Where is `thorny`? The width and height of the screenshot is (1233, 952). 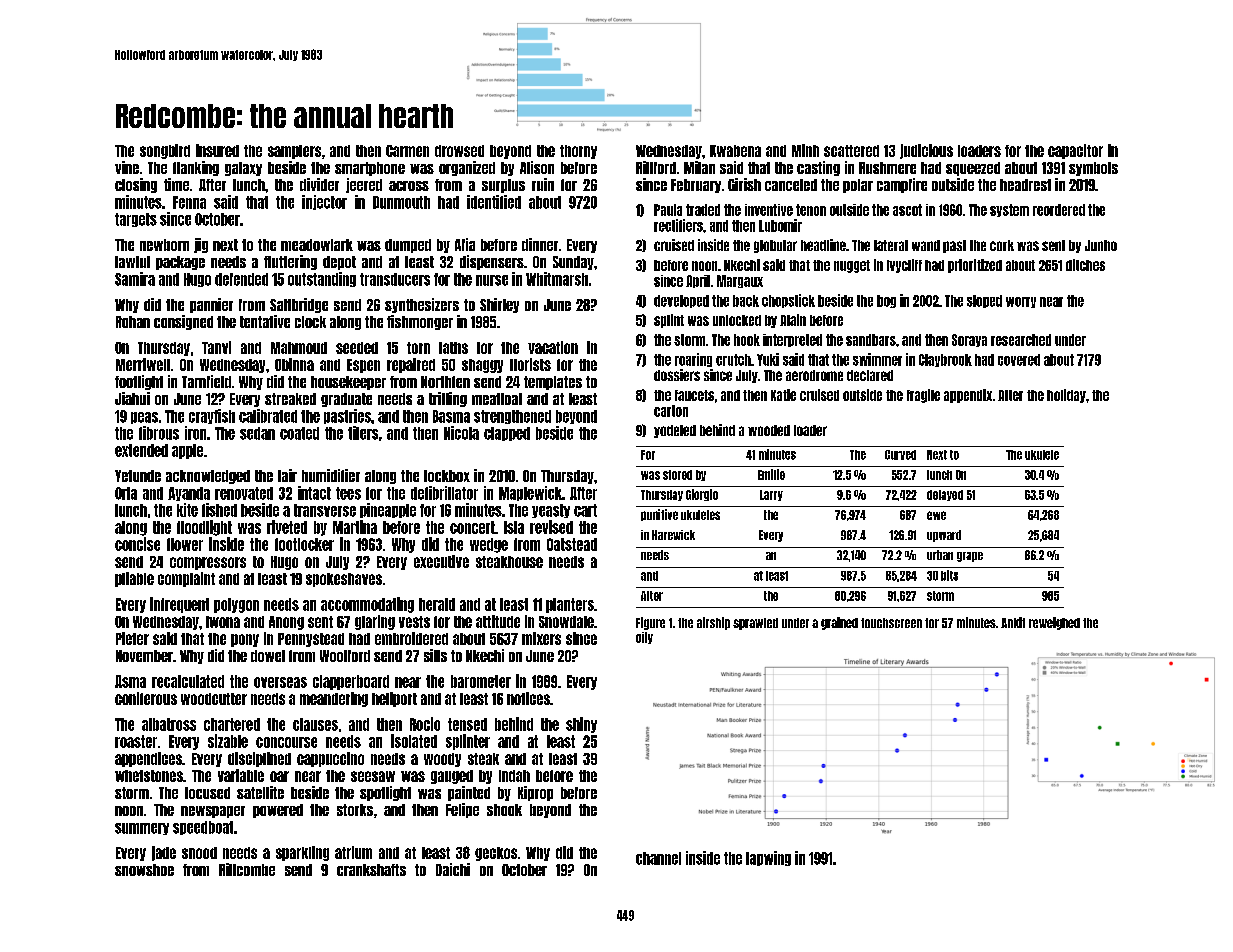 thorny is located at coordinates (578, 152).
